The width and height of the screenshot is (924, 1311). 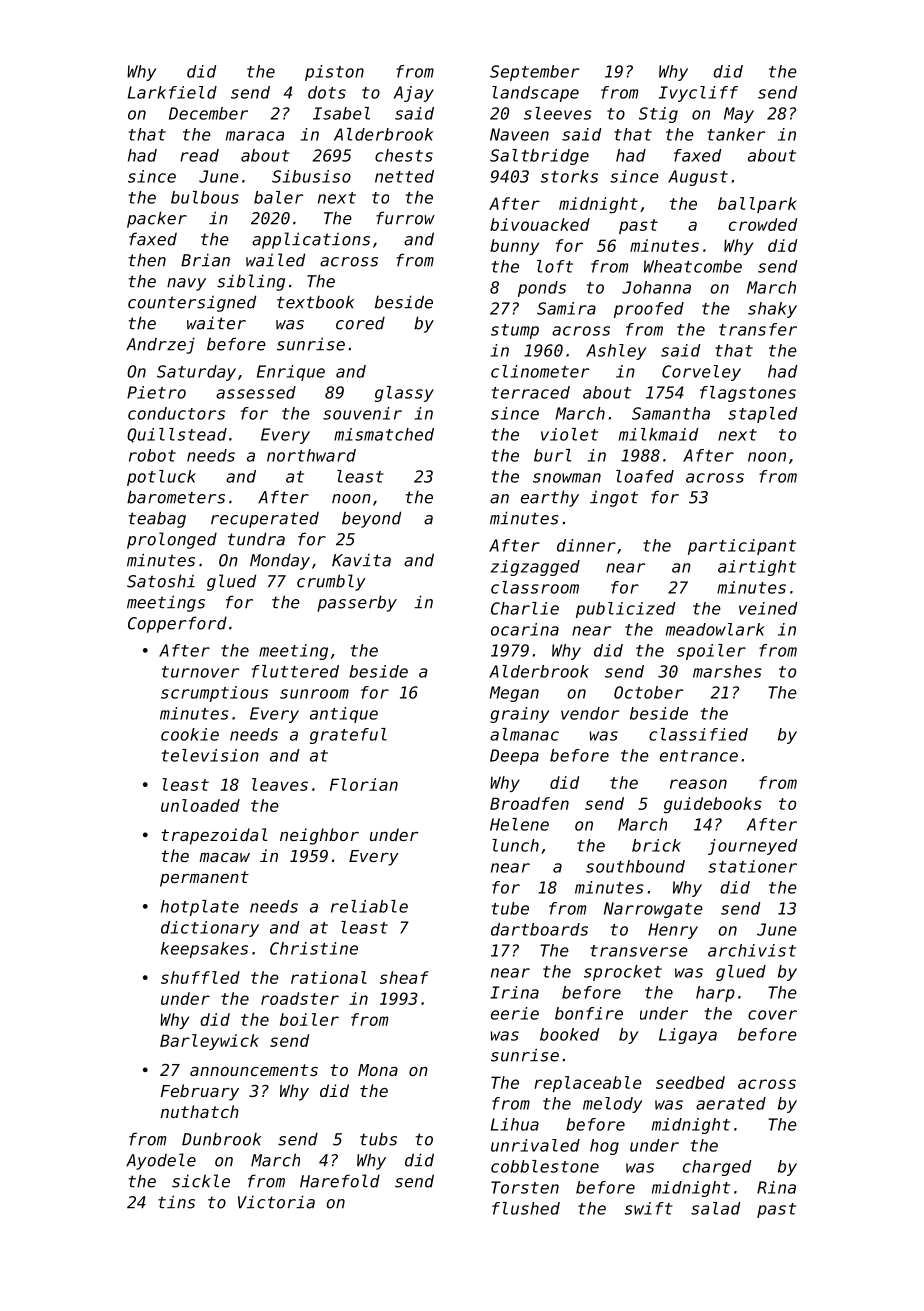 I want to click on September, so click(x=534, y=73).
